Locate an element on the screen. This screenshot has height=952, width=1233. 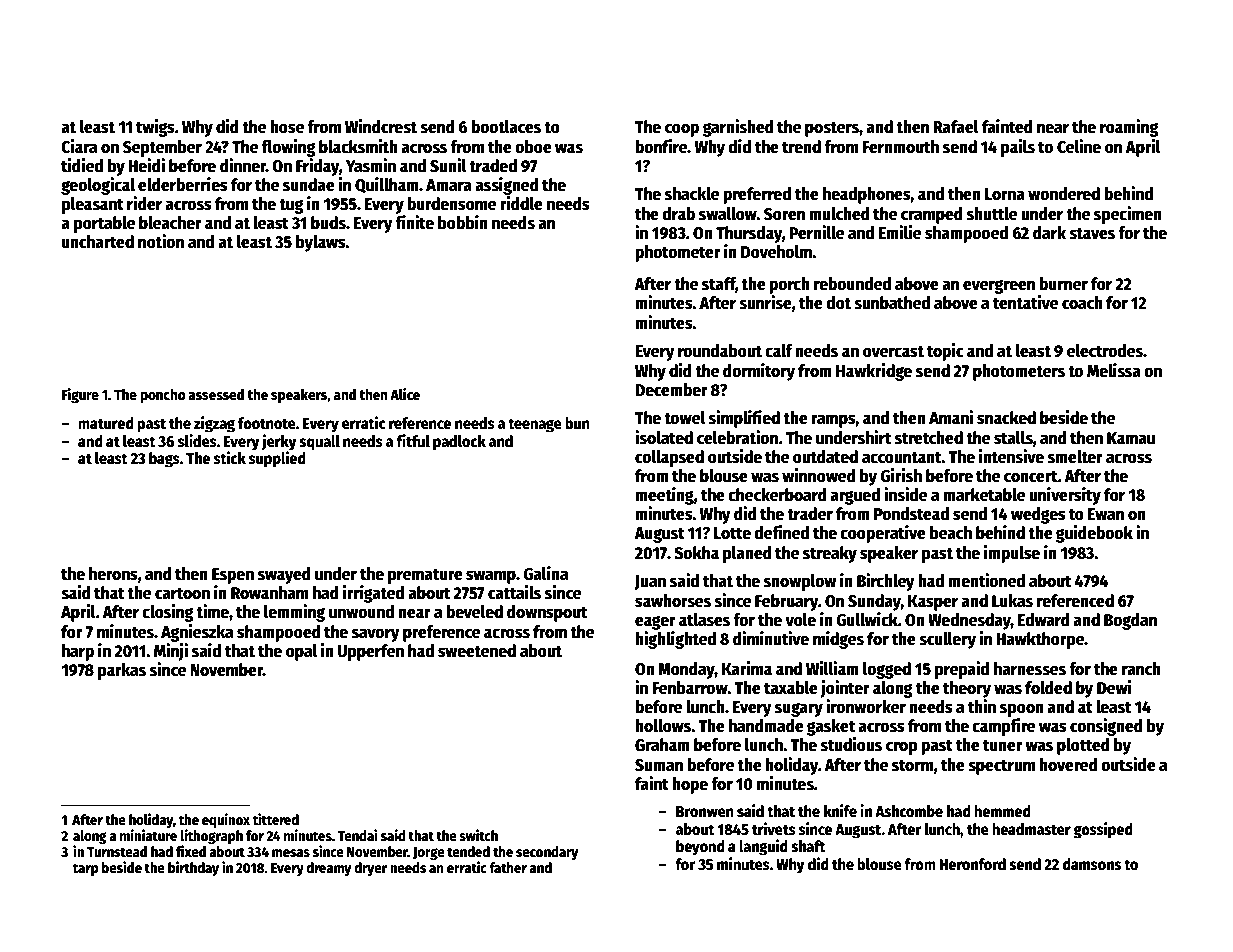
poncho is located at coordinates (163, 396).
